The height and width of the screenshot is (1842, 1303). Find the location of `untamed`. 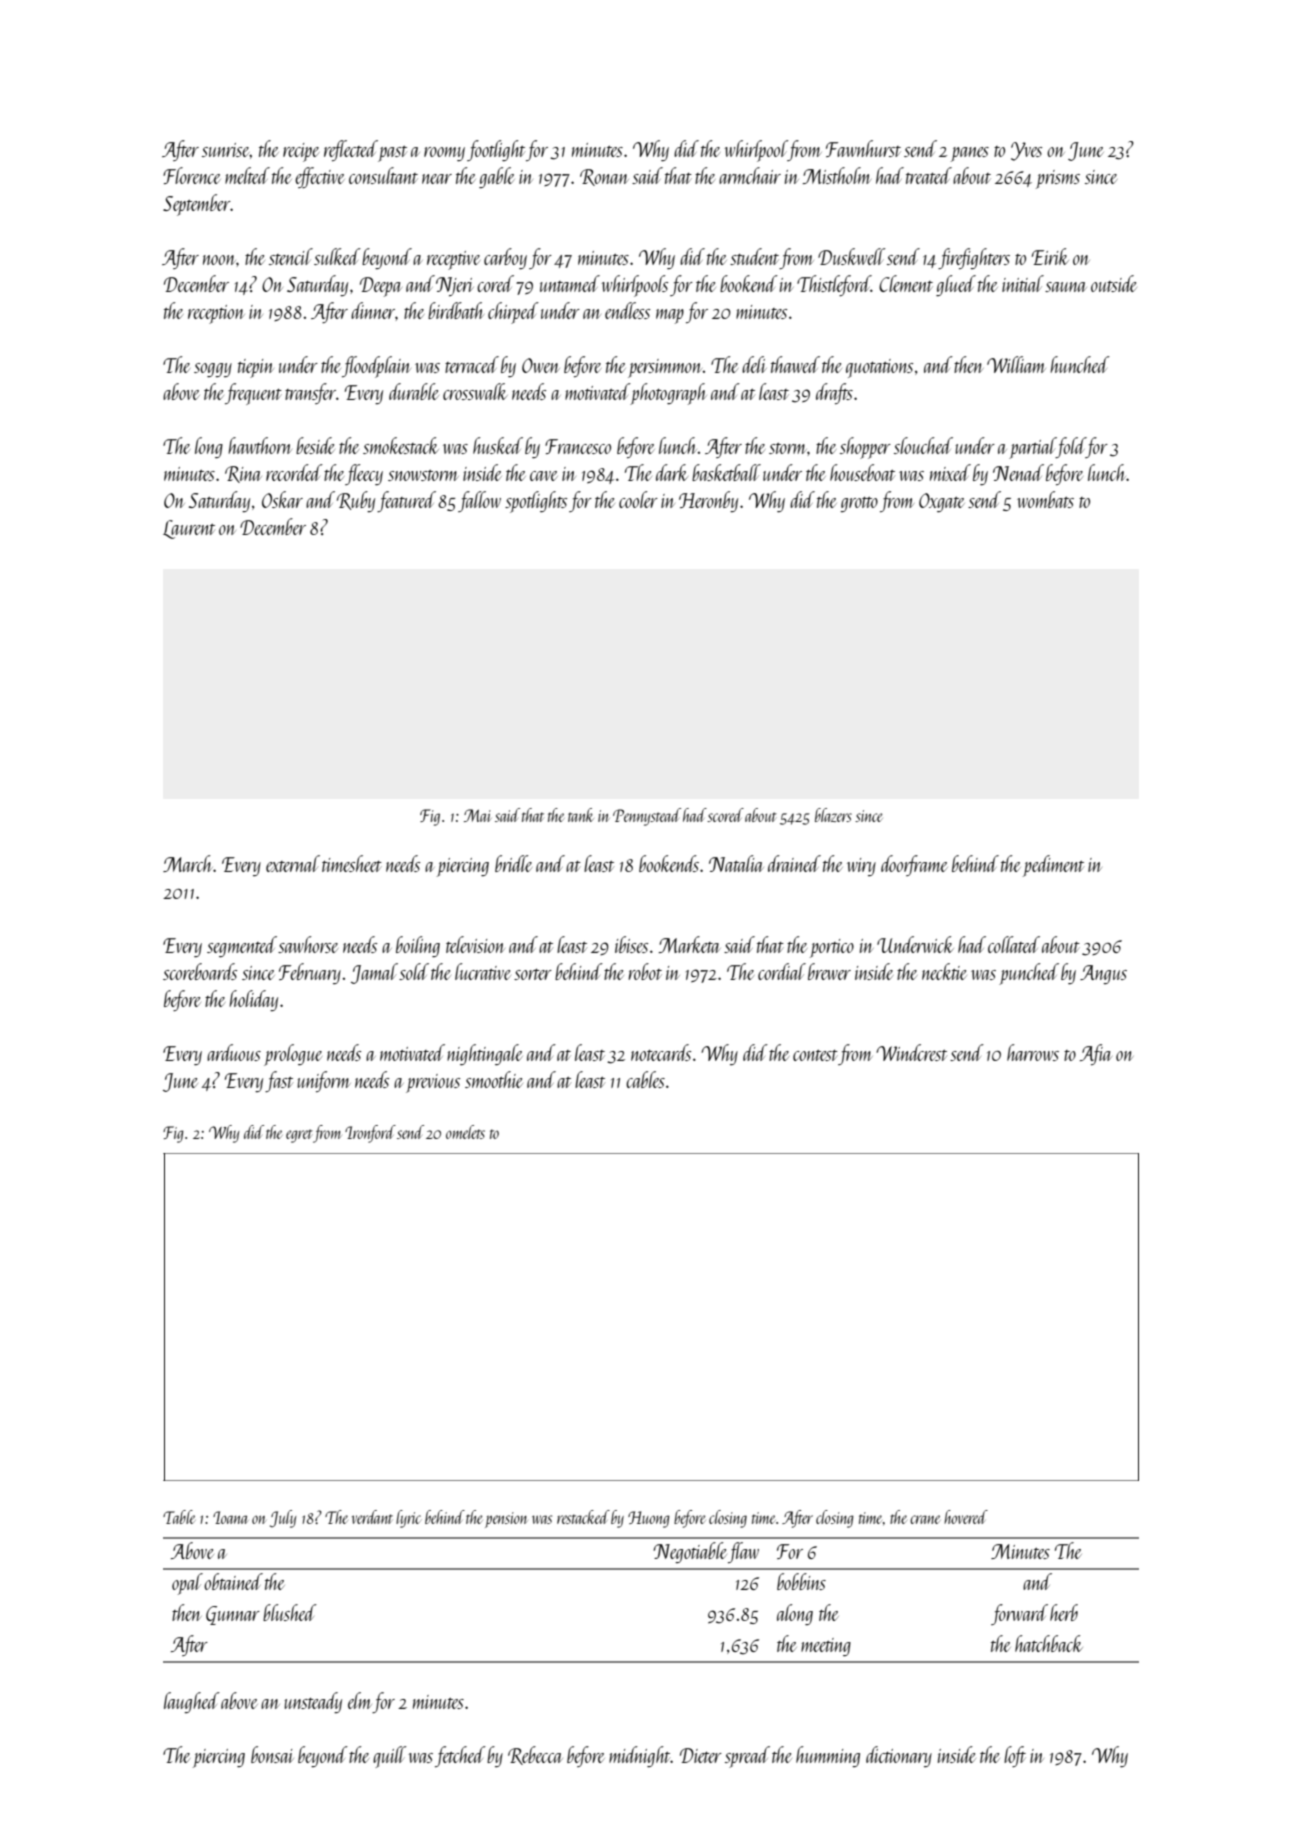

untamed is located at coordinates (570, 283).
